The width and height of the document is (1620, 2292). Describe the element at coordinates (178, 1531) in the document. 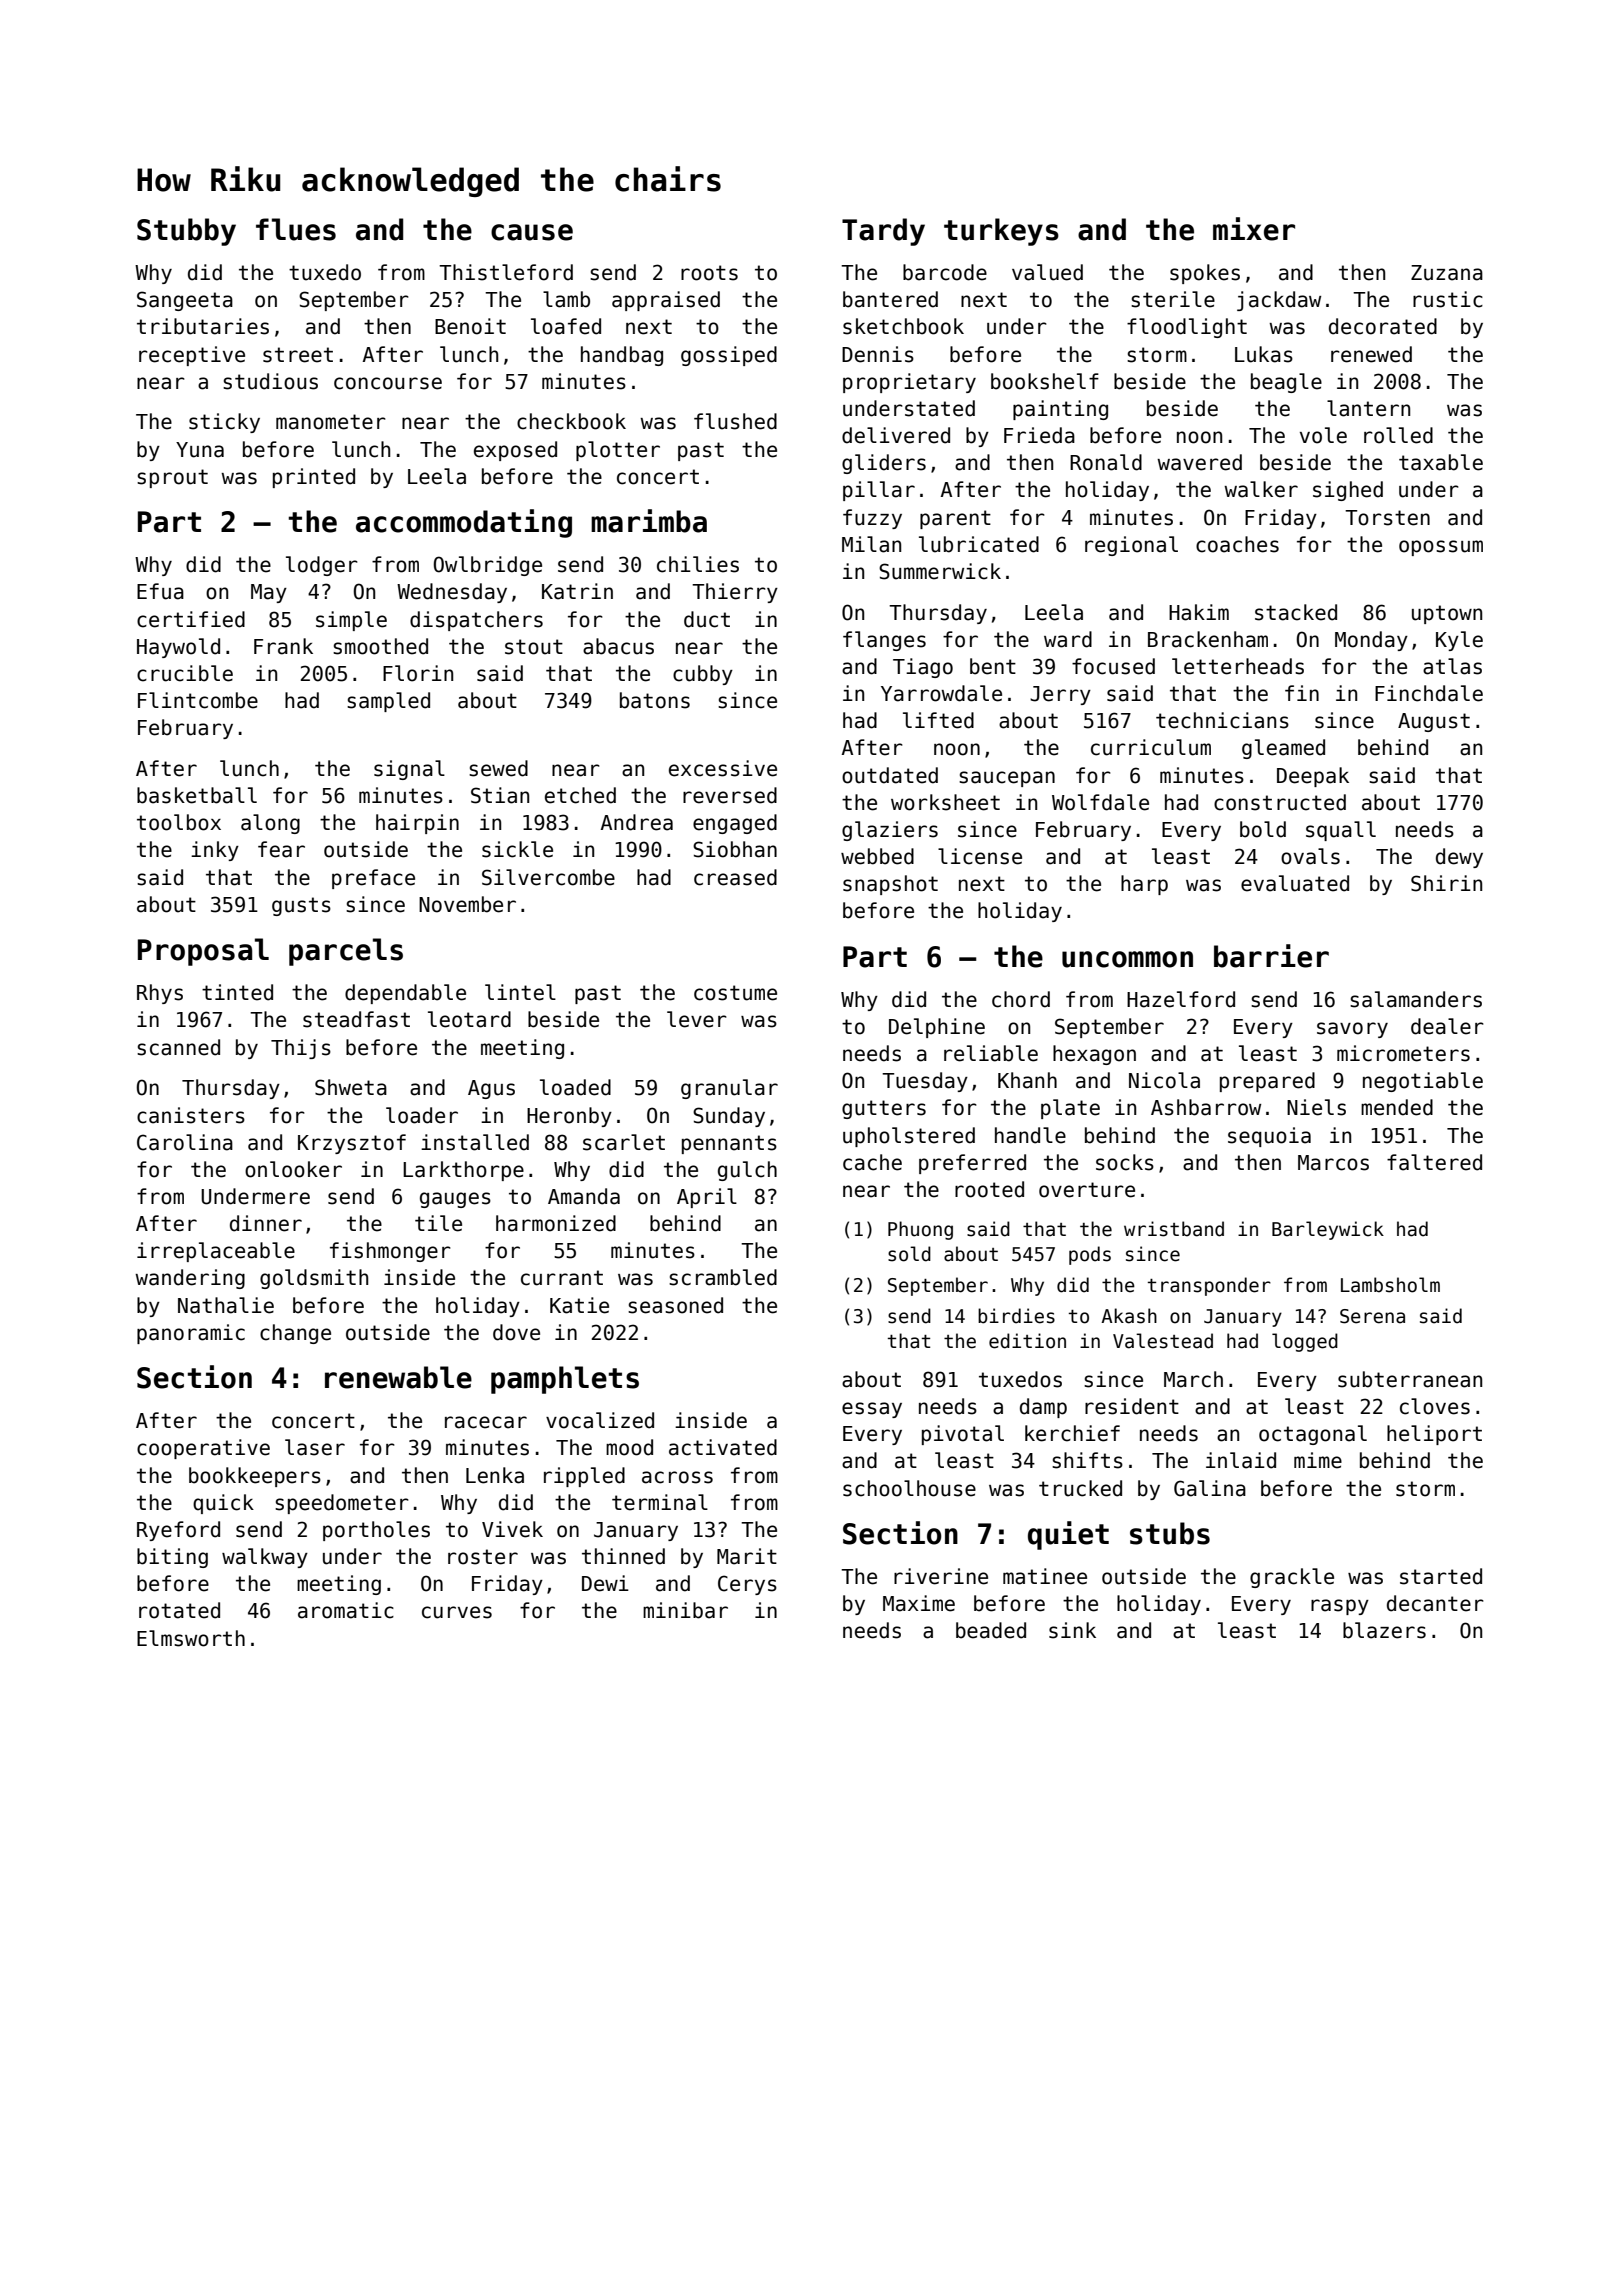

I see `Ryeford` at that location.
